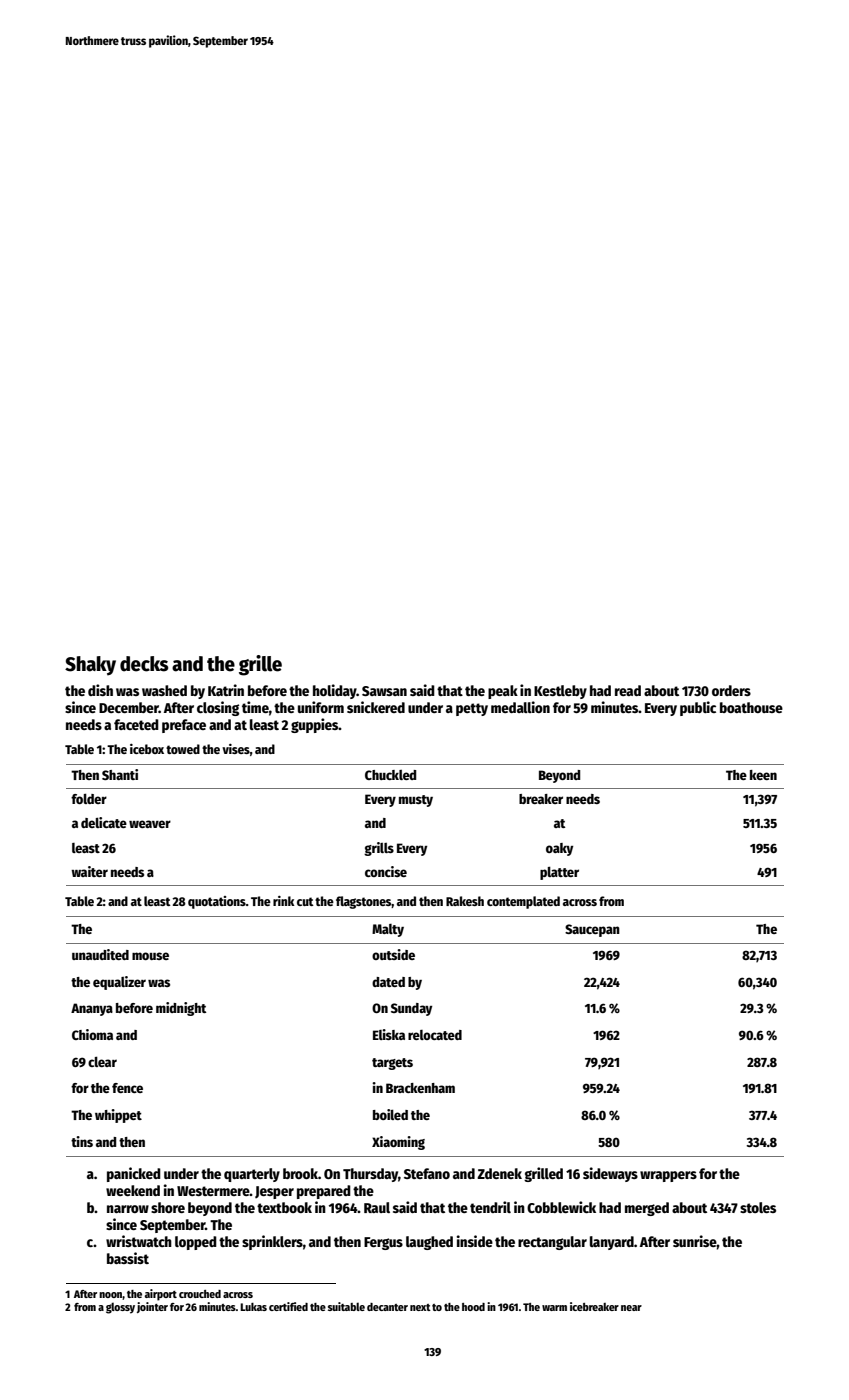  Describe the element at coordinates (181, 1009) in the screenshot. I see `midnight` at that location.
